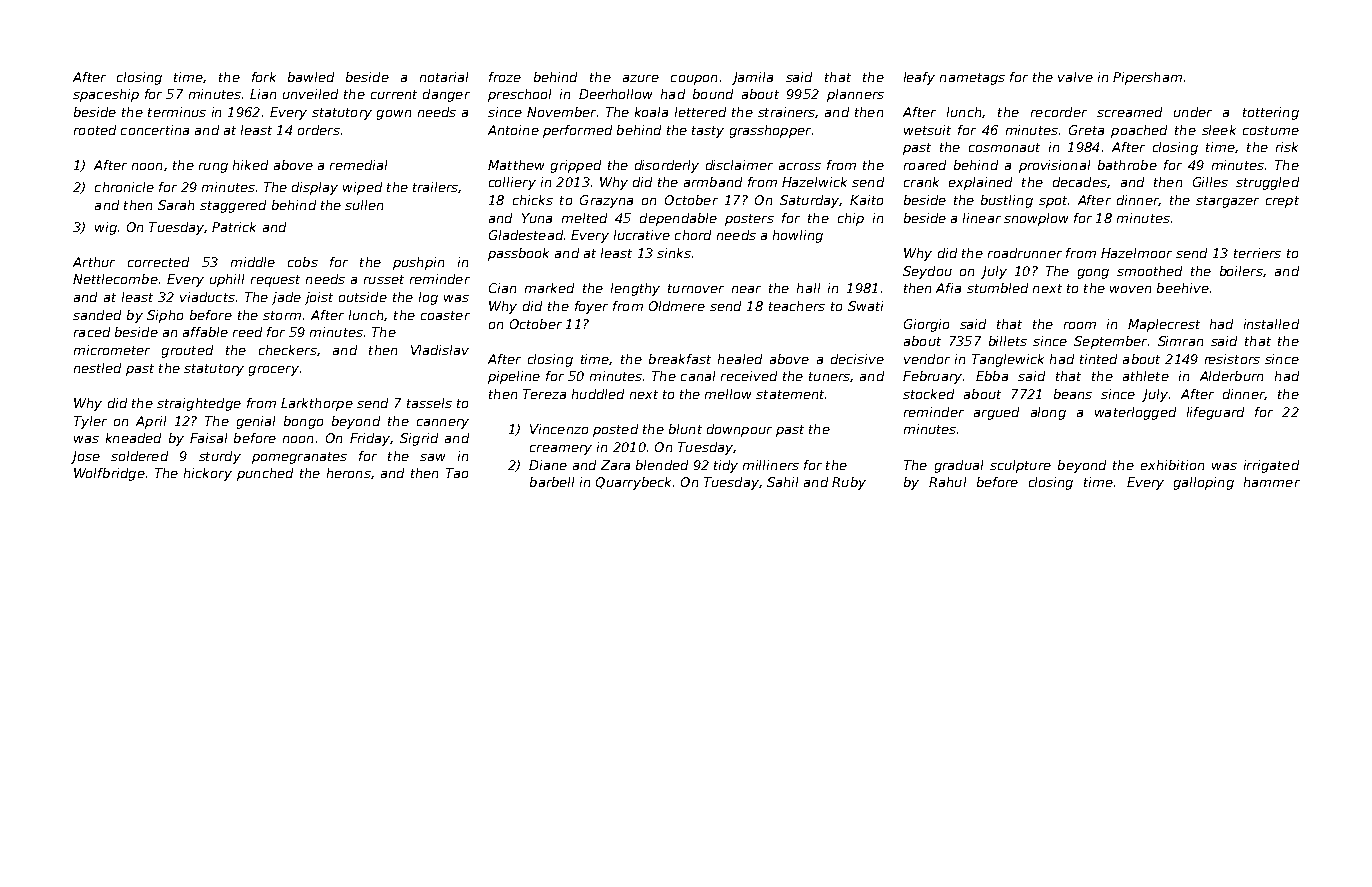 This document has height=887, width=1372. I want to click on under, so click(1193, 112).
